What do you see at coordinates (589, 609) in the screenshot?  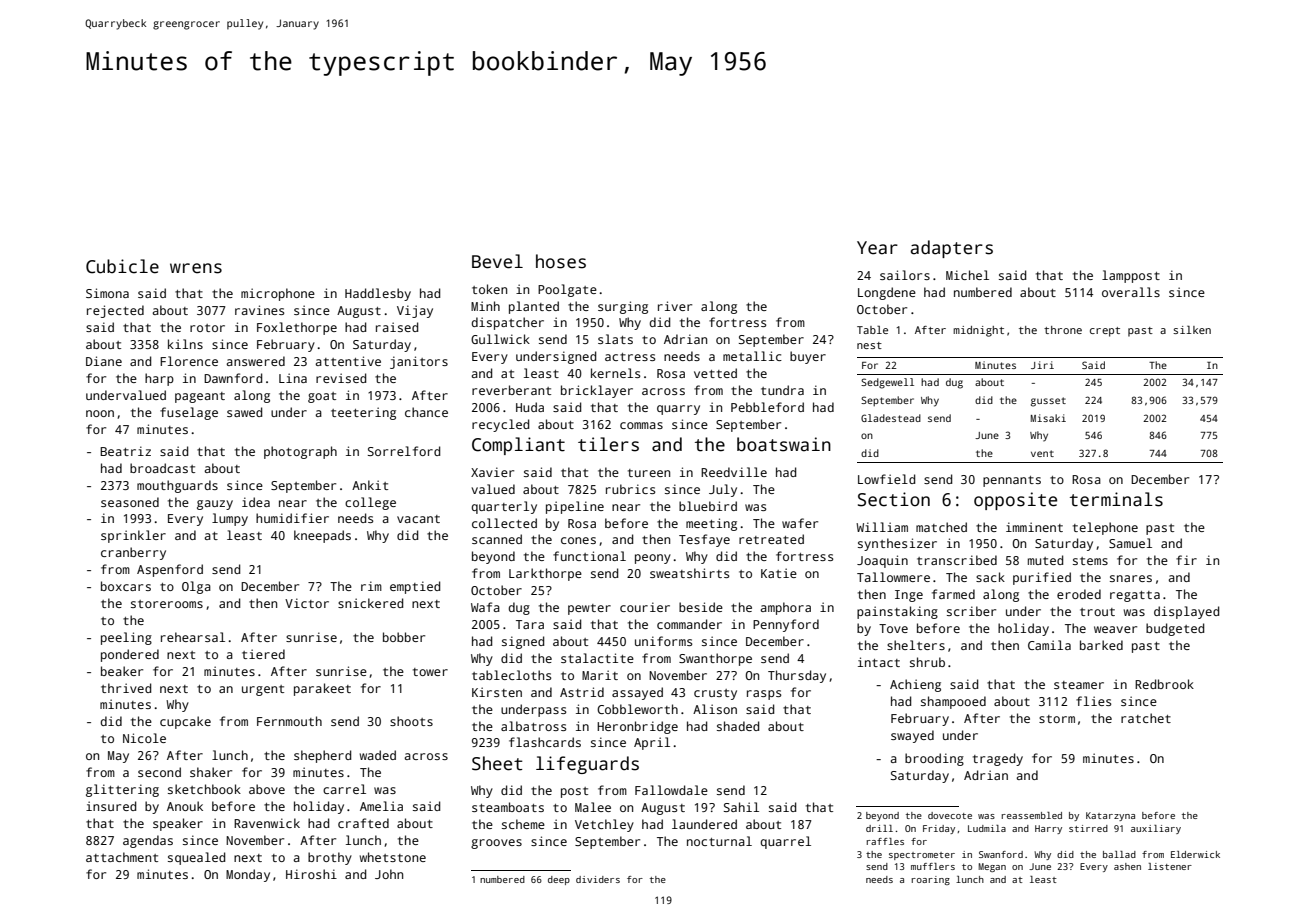 I see `pewter` at bounding box center [589, 609].
